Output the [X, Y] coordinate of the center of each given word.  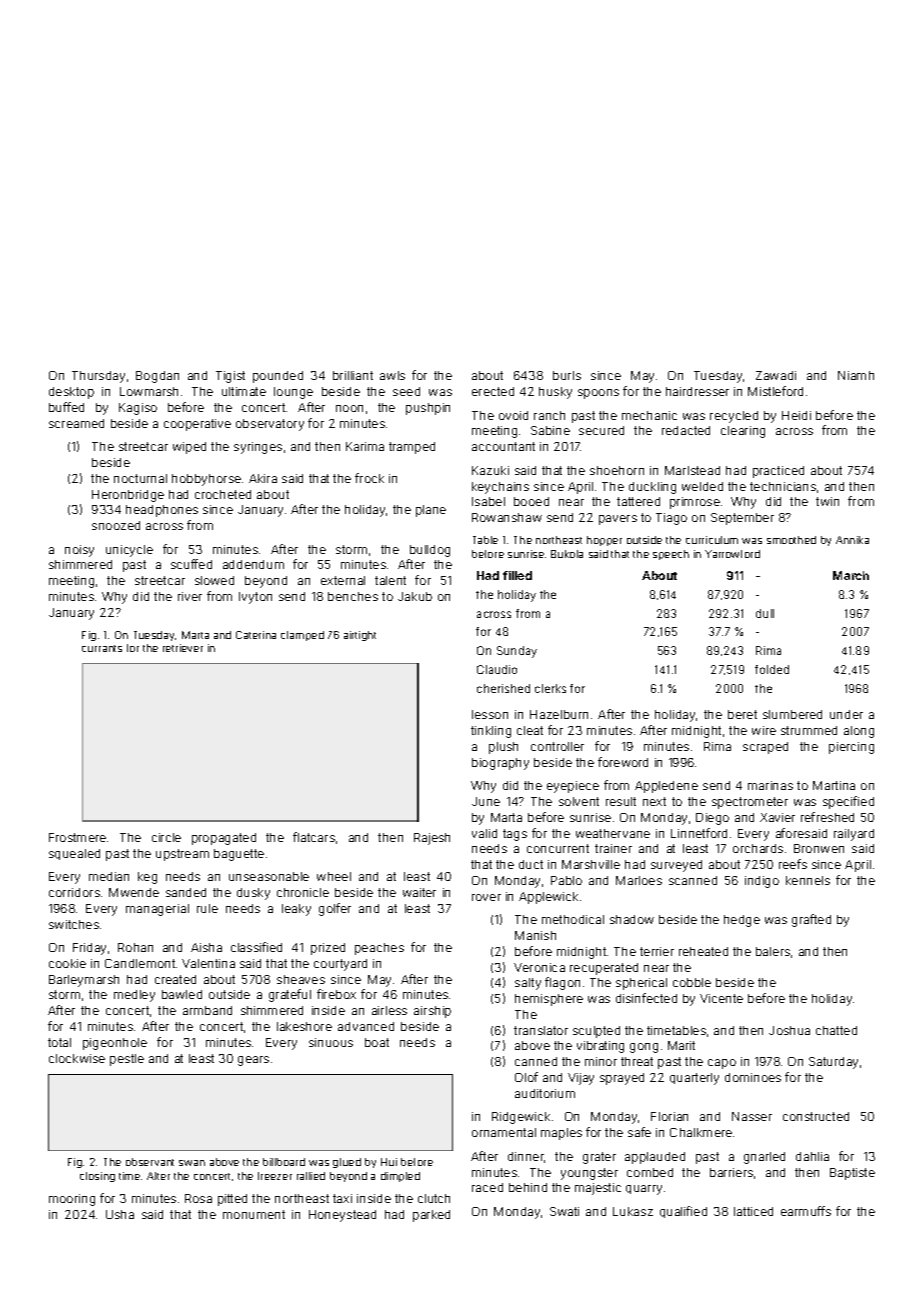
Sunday [517, 652]
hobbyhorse [206, 480]
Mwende [134, 892]
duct [531, 864]
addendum [253, 564]
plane [431, 511]
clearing [743, 432]
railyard [854, 835]
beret [742, 714]
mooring [72, 1200]
